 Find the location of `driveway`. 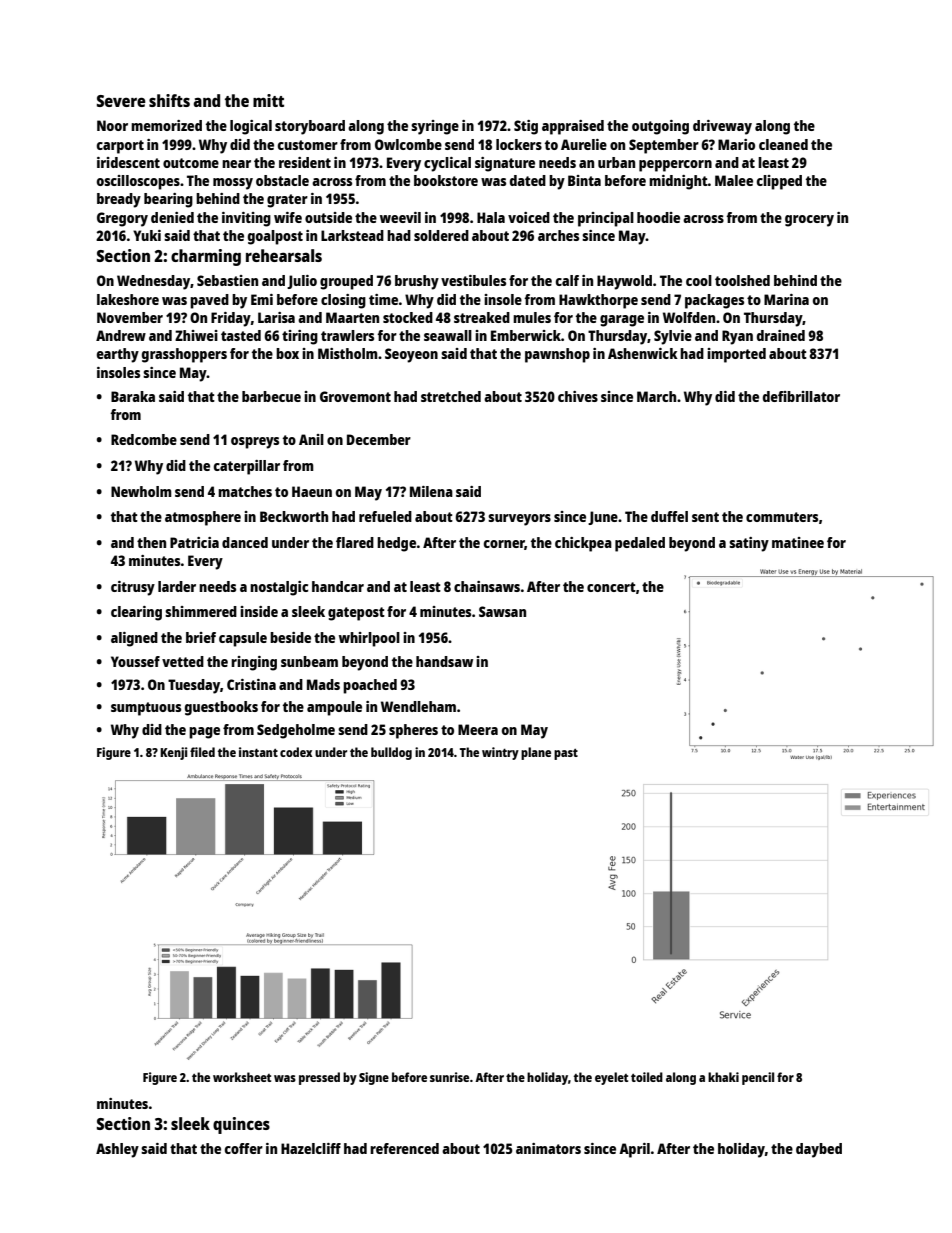

driveway is located at coordinates (722, 127).
